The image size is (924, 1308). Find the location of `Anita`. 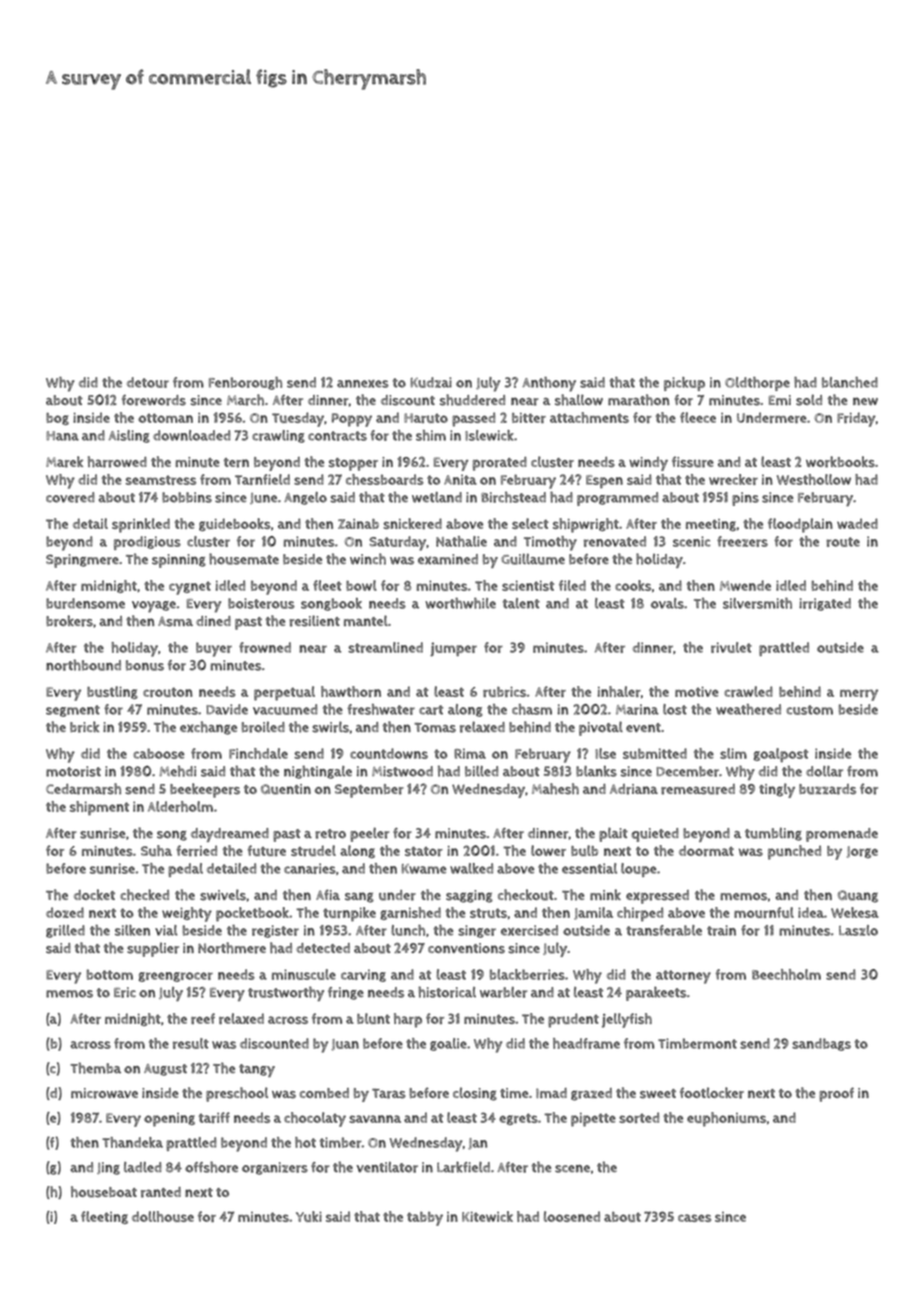

Anita is located at coordinates (460, 479).
